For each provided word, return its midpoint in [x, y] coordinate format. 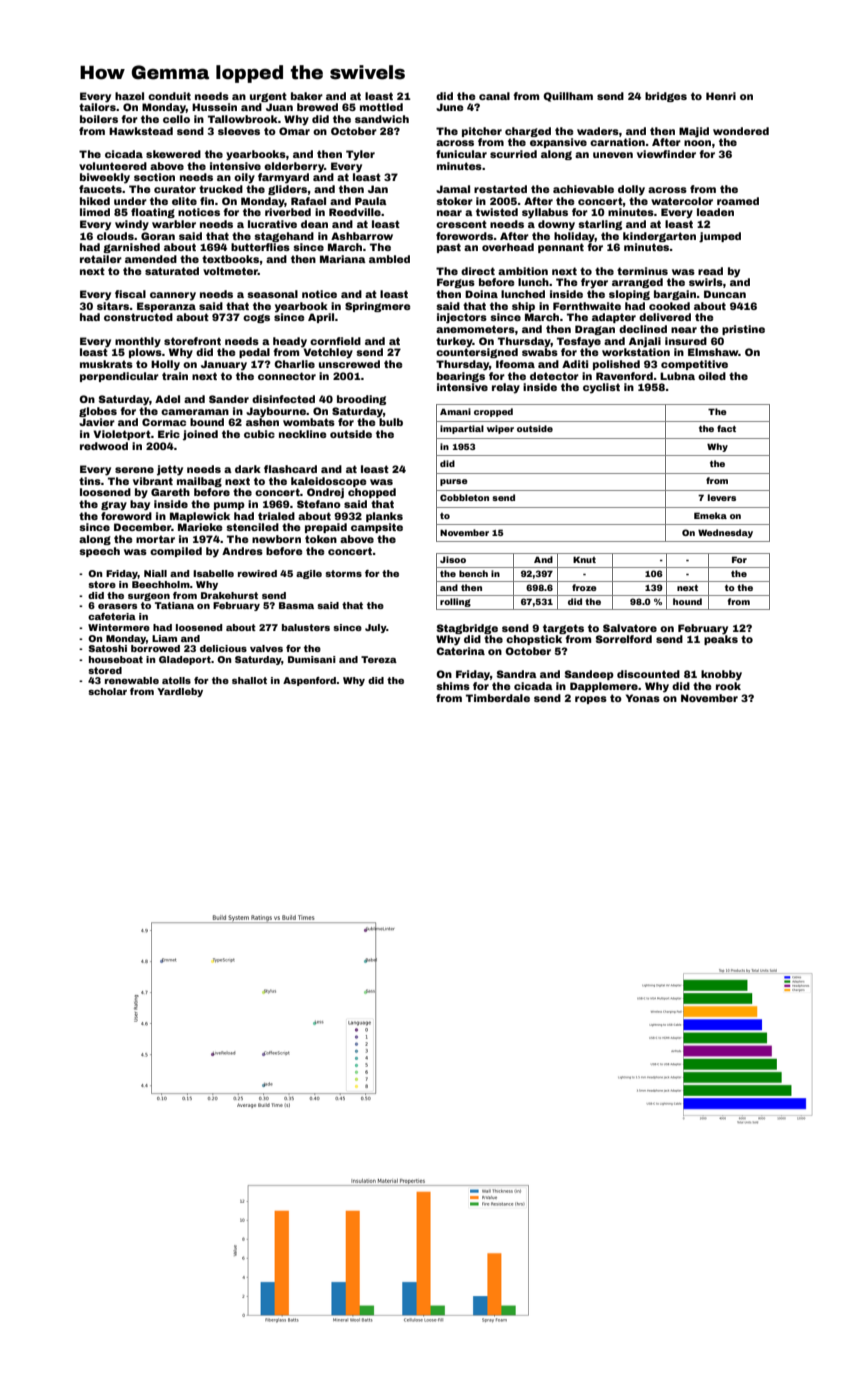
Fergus [456, 283]
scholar [107, 691]
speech [99, 552]
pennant [561, 248]
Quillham [568, 97]
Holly [165, 365]
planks [384, 517]
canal [494, 96]
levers [722, 497]
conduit [169, 96]
